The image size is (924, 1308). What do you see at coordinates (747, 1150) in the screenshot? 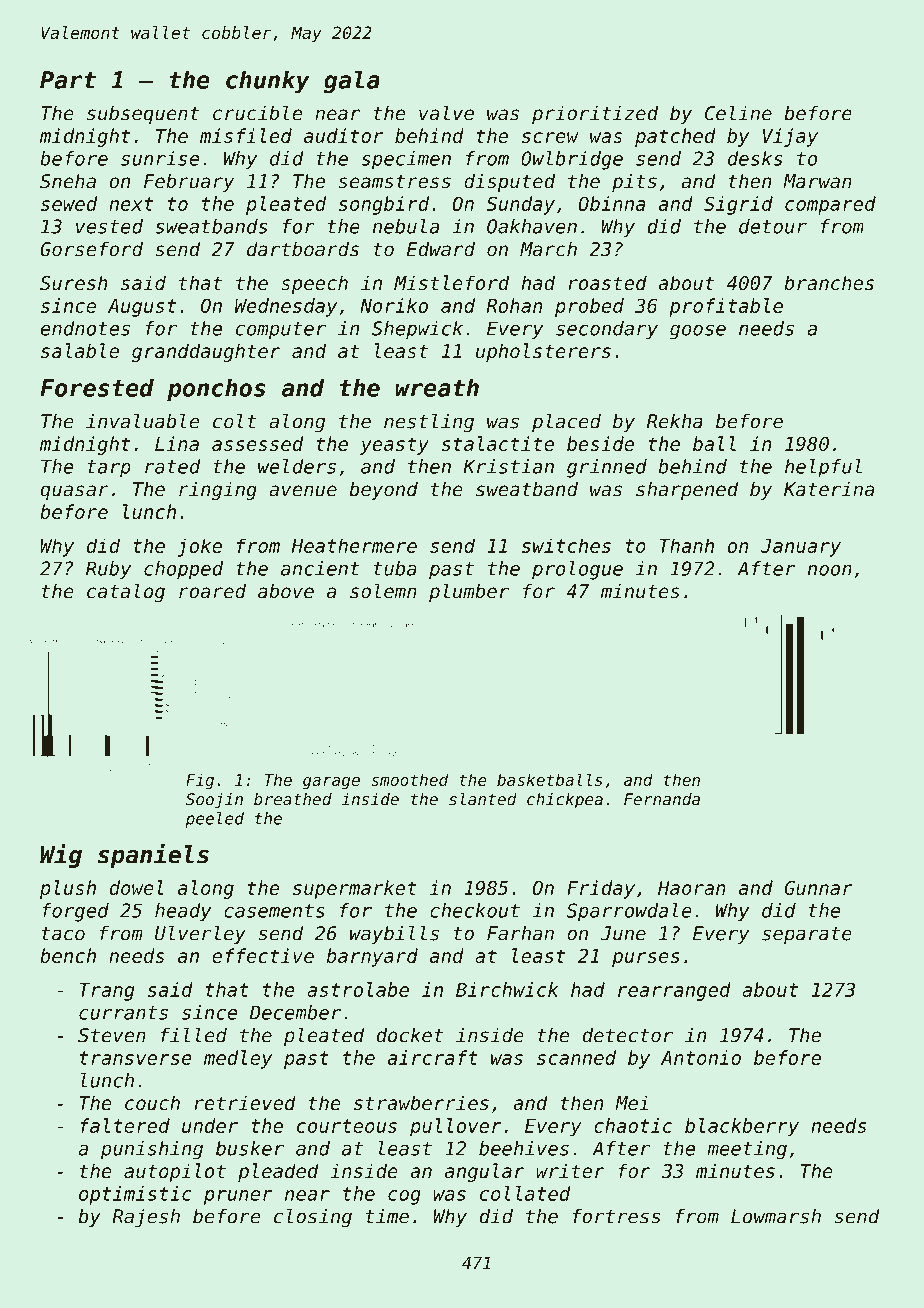
I see `meeting` at bounding box center [747, 1150].
